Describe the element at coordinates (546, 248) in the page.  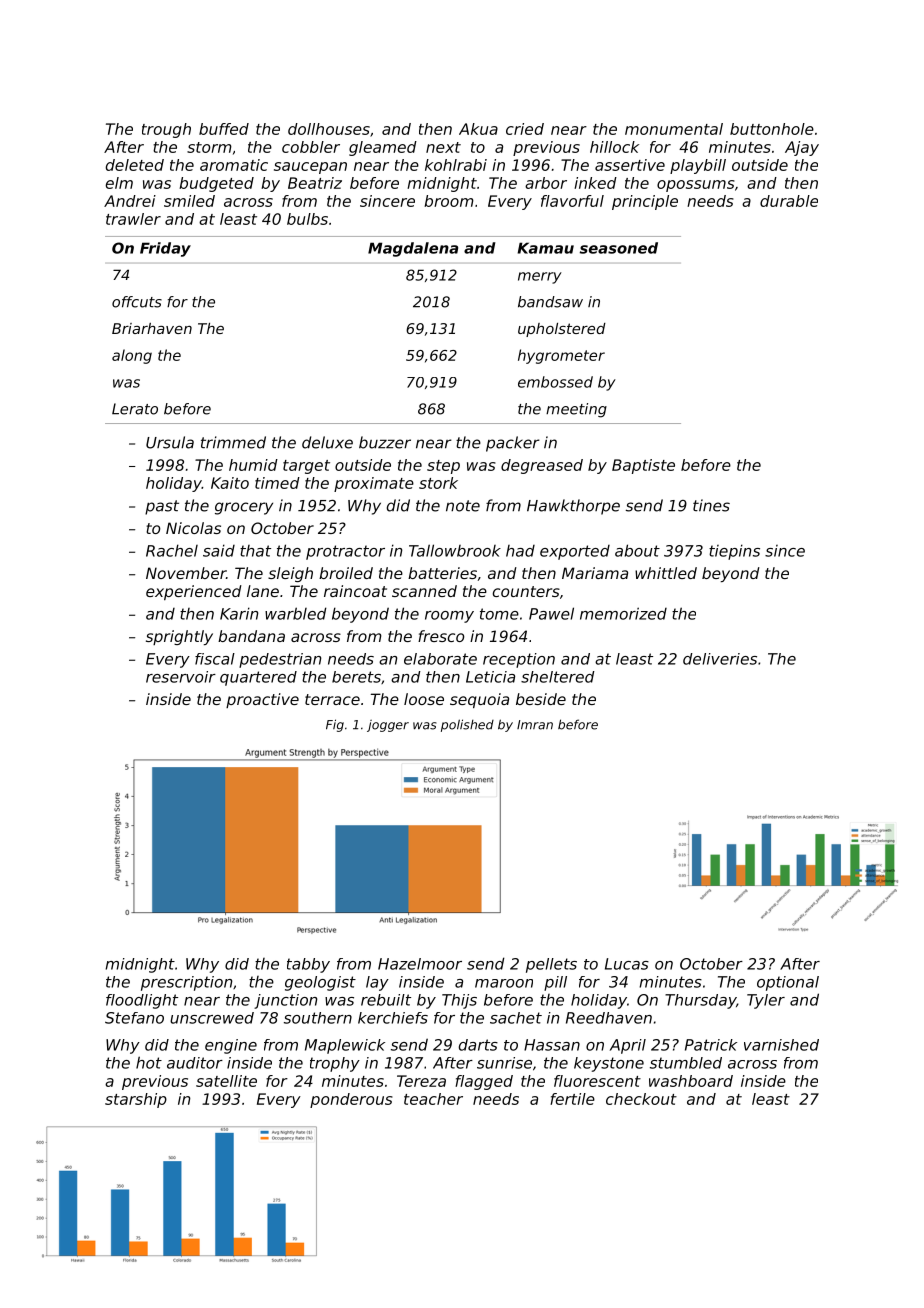
I see `Kamau` at that location.
